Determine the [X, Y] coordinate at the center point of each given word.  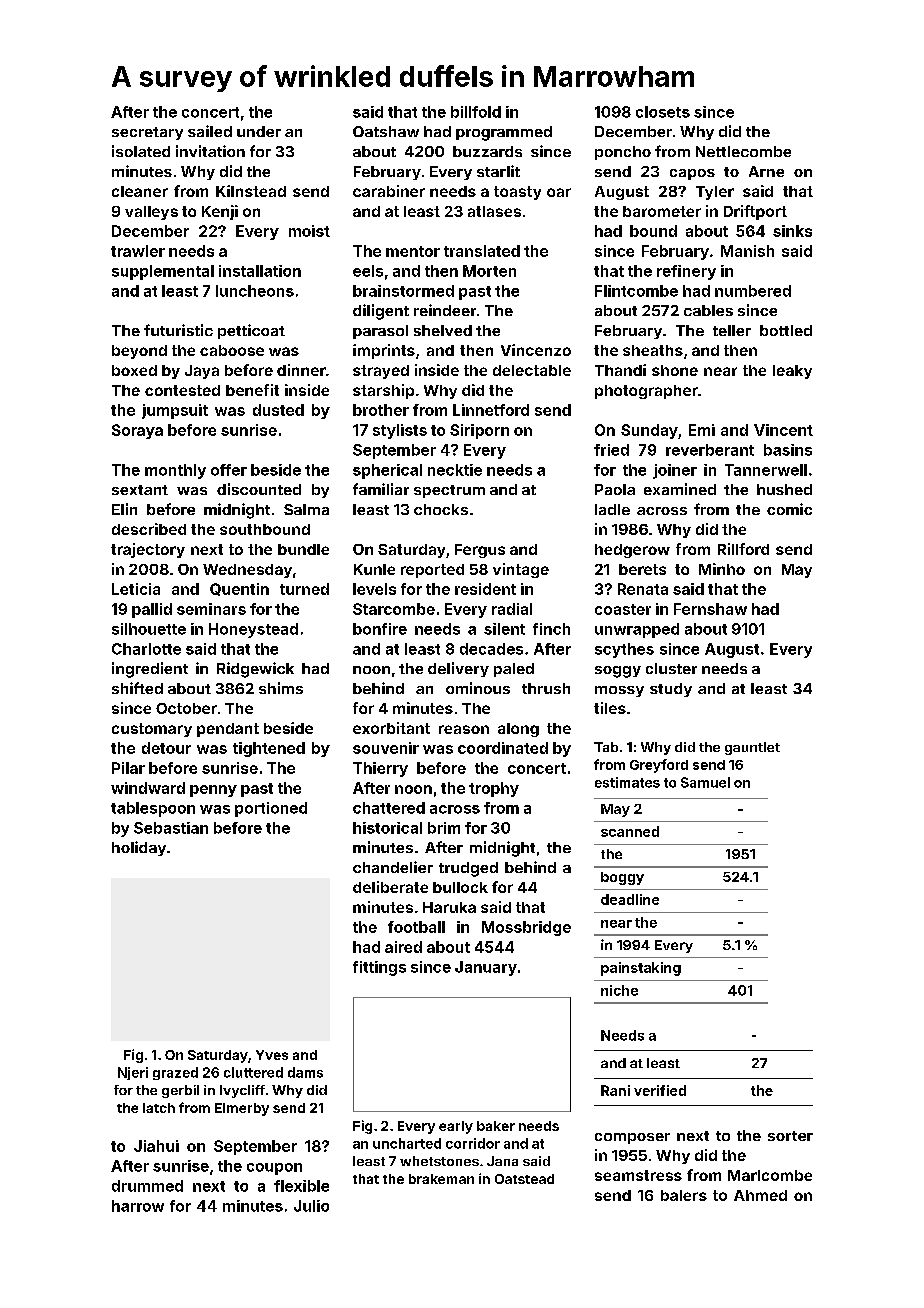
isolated [141, 151]
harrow [138, 1206]
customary [152, 730]
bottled [786, 330]
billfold [476, 112]
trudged [468, 869]
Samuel [705, 782]
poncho [623, 153]
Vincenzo [536, 350]
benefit [252, 390]
